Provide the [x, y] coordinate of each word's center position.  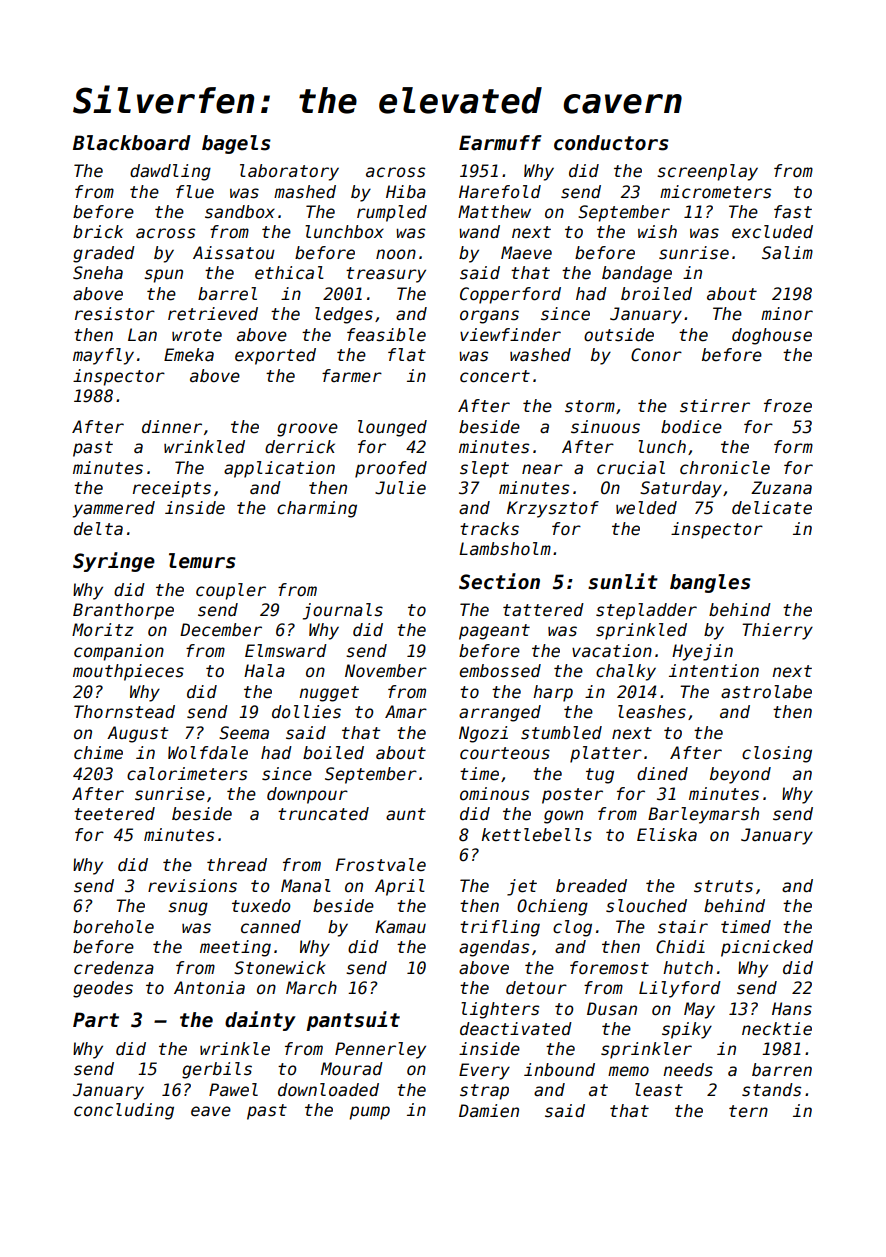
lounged [392, 428]
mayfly [103, 356]
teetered [114, 814]
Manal [306, 886]
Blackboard [132, 143]
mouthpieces [128, 672]
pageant [494, 632]
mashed [305, 192]
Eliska [667, 835]
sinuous [605, 427]
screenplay [707, 172]
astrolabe [766, 692]
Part [96, 1020]
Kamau [400, 927]
